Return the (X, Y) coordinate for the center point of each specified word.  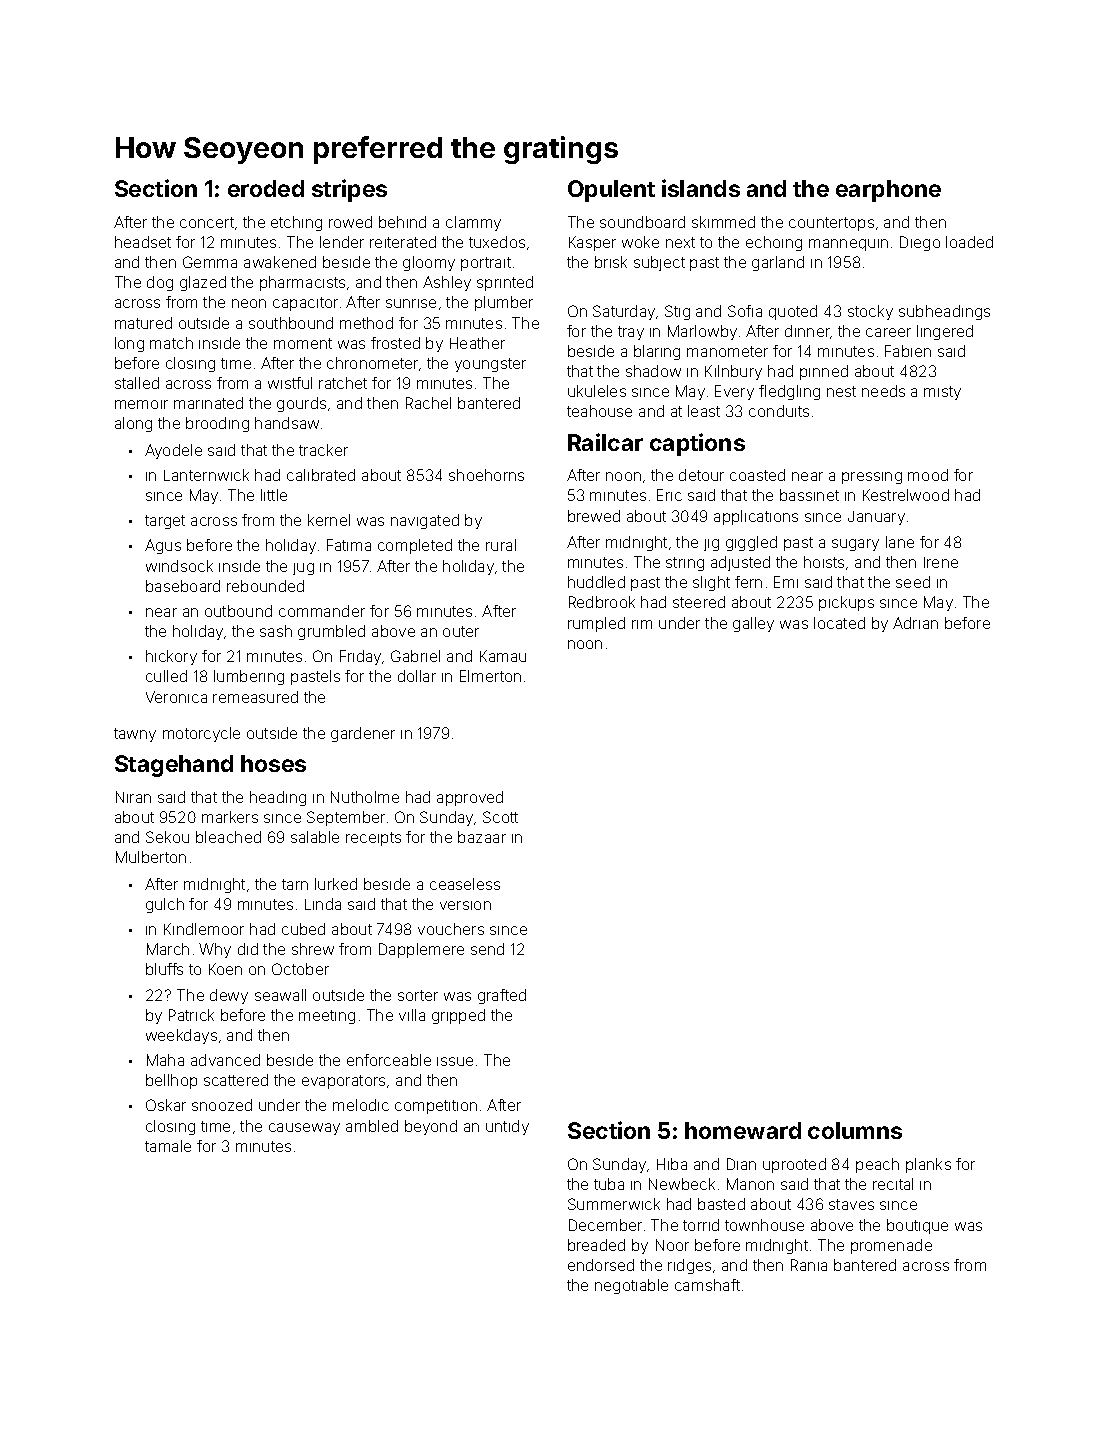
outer (461, 631)
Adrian (915, 623)
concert (207, 222)
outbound (238, 611)
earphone (888, 191)
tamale (168, 1146)
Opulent (611, 191)
